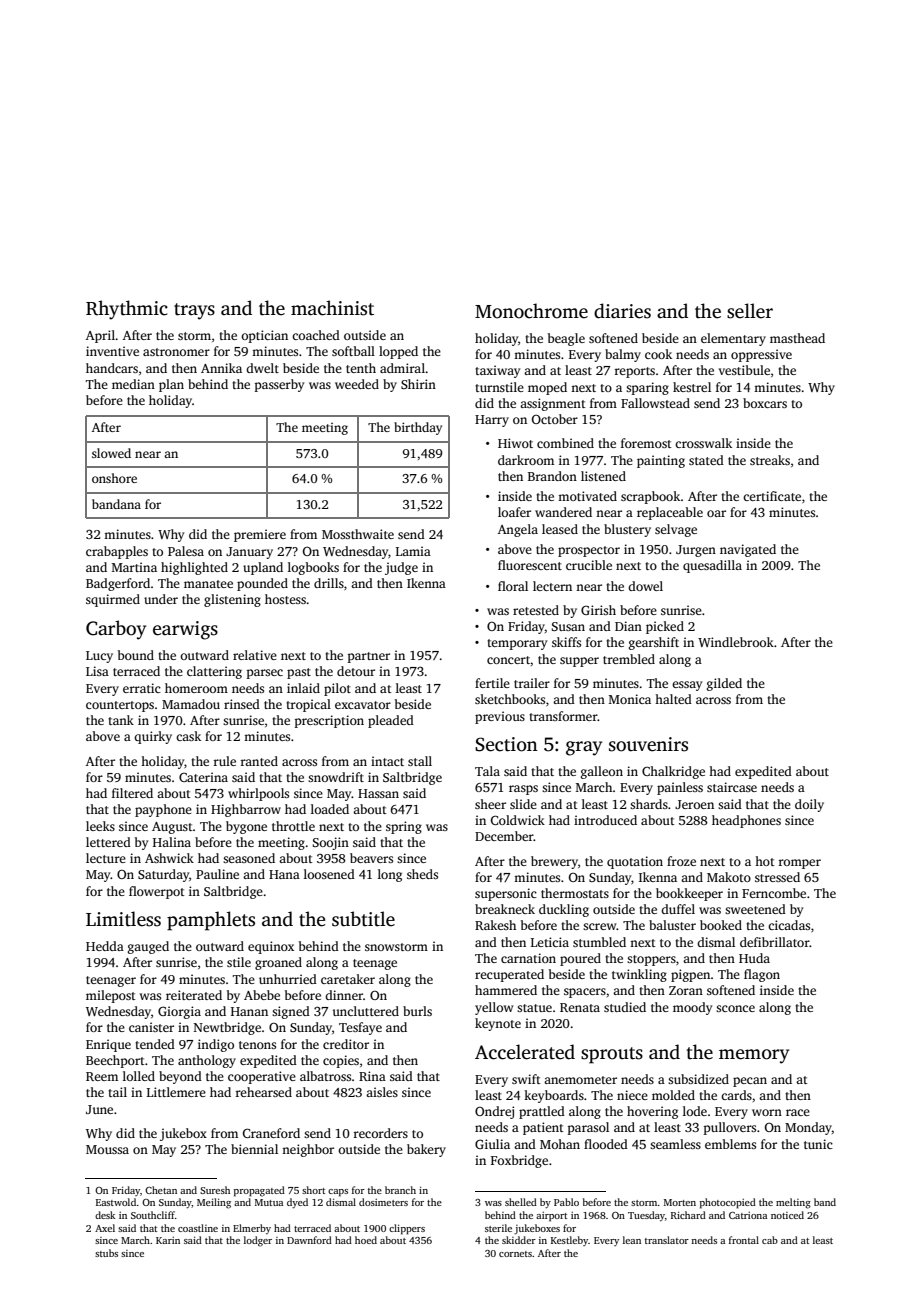 This screenshot has width=924, height=1308. I want to click on oppressive, so click(761, 355).
